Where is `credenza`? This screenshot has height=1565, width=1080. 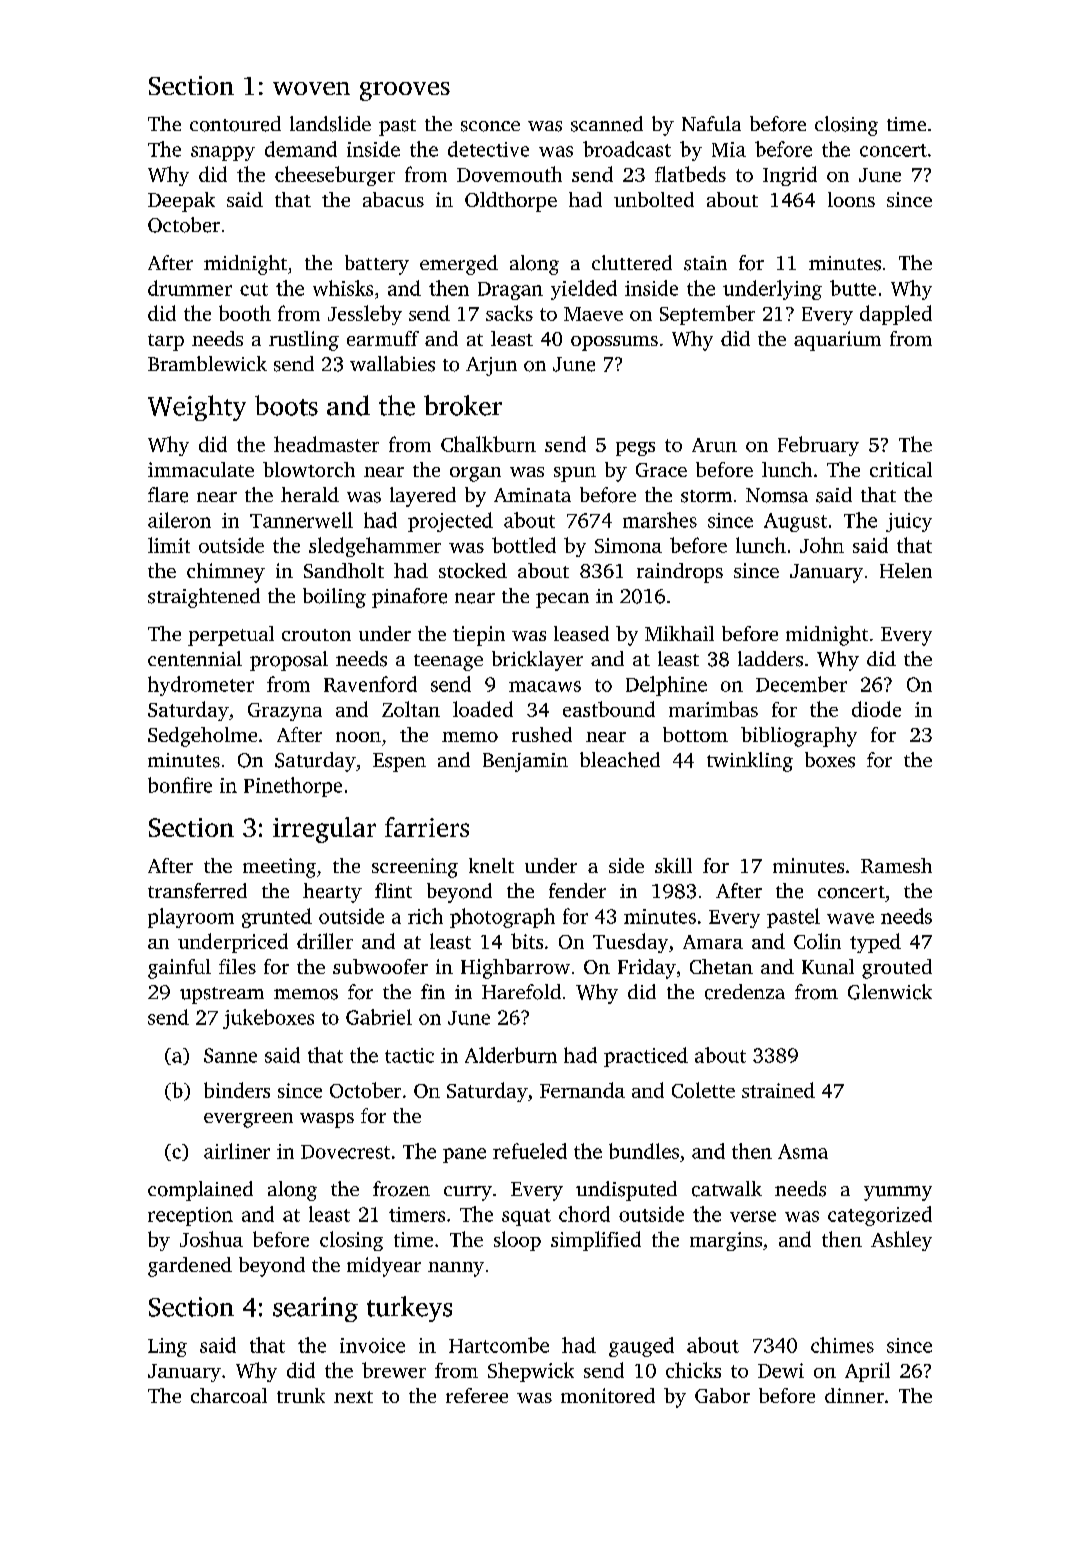 credenza is located at coordinates (745, 992).
